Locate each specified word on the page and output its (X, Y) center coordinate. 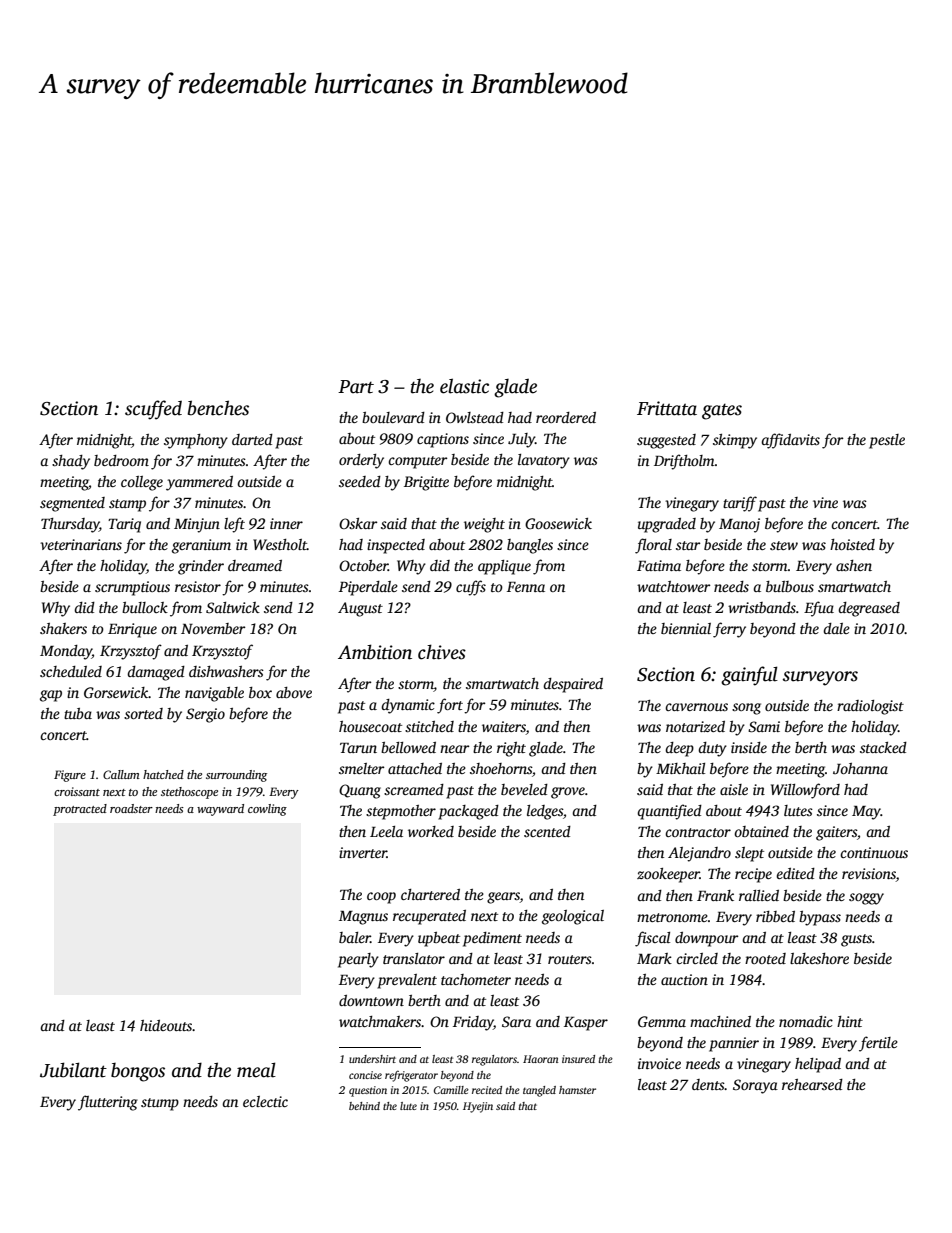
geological (573, 917)
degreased (869, 609)
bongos (138, 1072)
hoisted (852, 544)
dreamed (255, 565)
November (213, 628)
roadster (131, 808)
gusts (856, 940)
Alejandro (699, 854)
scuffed (153, 410)
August (360, 609)
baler (355, 937)
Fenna (526, 587)
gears (503, 898)
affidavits (790, 441)
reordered (566, 417)
